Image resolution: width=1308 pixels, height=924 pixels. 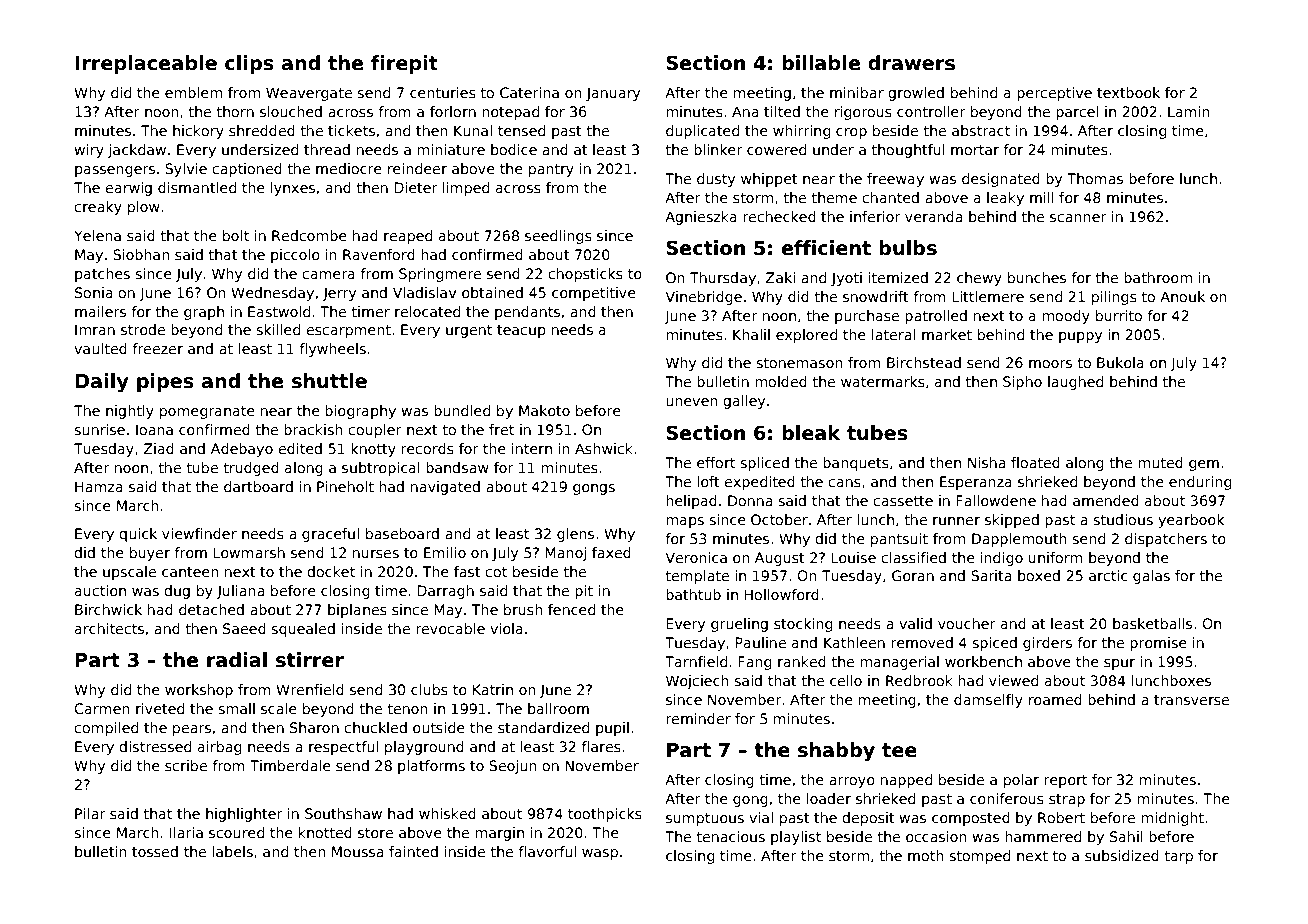 I want to click on arroyo, so click(x=852, y=782).
